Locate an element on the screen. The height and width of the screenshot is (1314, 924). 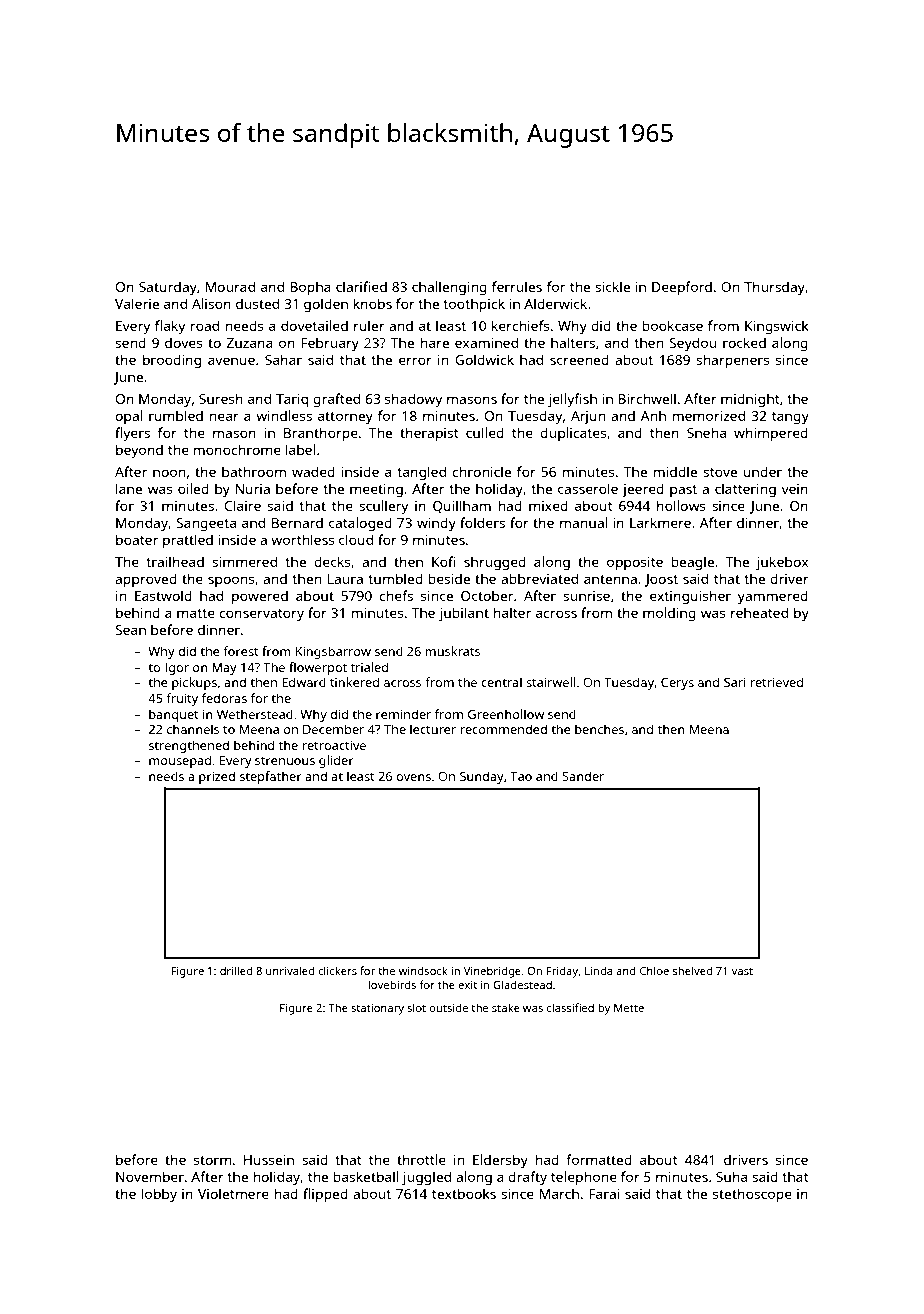
flipped is located at coordinates (325, 1195).
